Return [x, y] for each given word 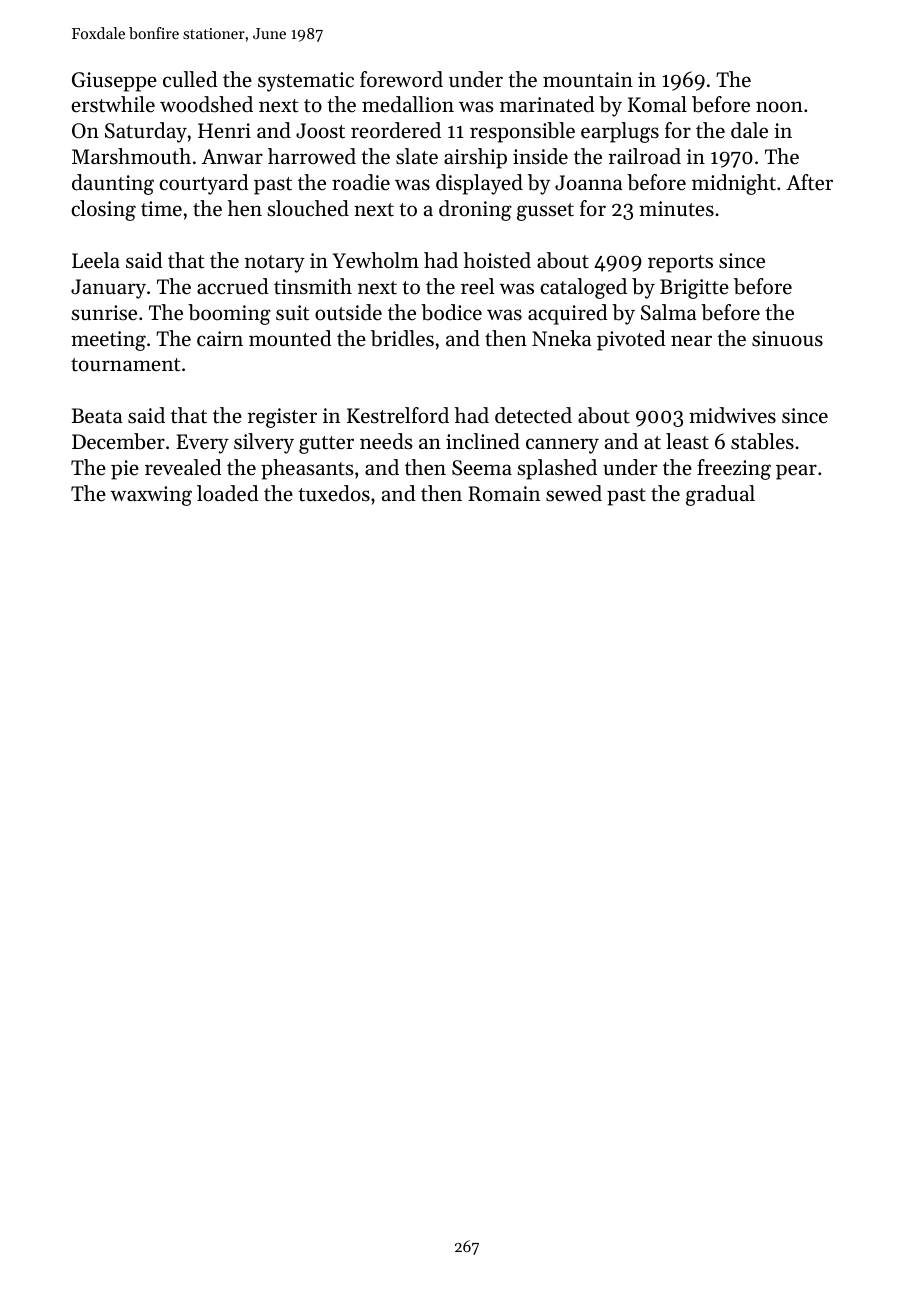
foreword [401, 79]
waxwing [151, 496]
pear [796, 472]
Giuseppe [114, 82]
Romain [504, 494]
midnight [734, 184]
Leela [96, 260]
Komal [657, 104]
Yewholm [375, 260]
